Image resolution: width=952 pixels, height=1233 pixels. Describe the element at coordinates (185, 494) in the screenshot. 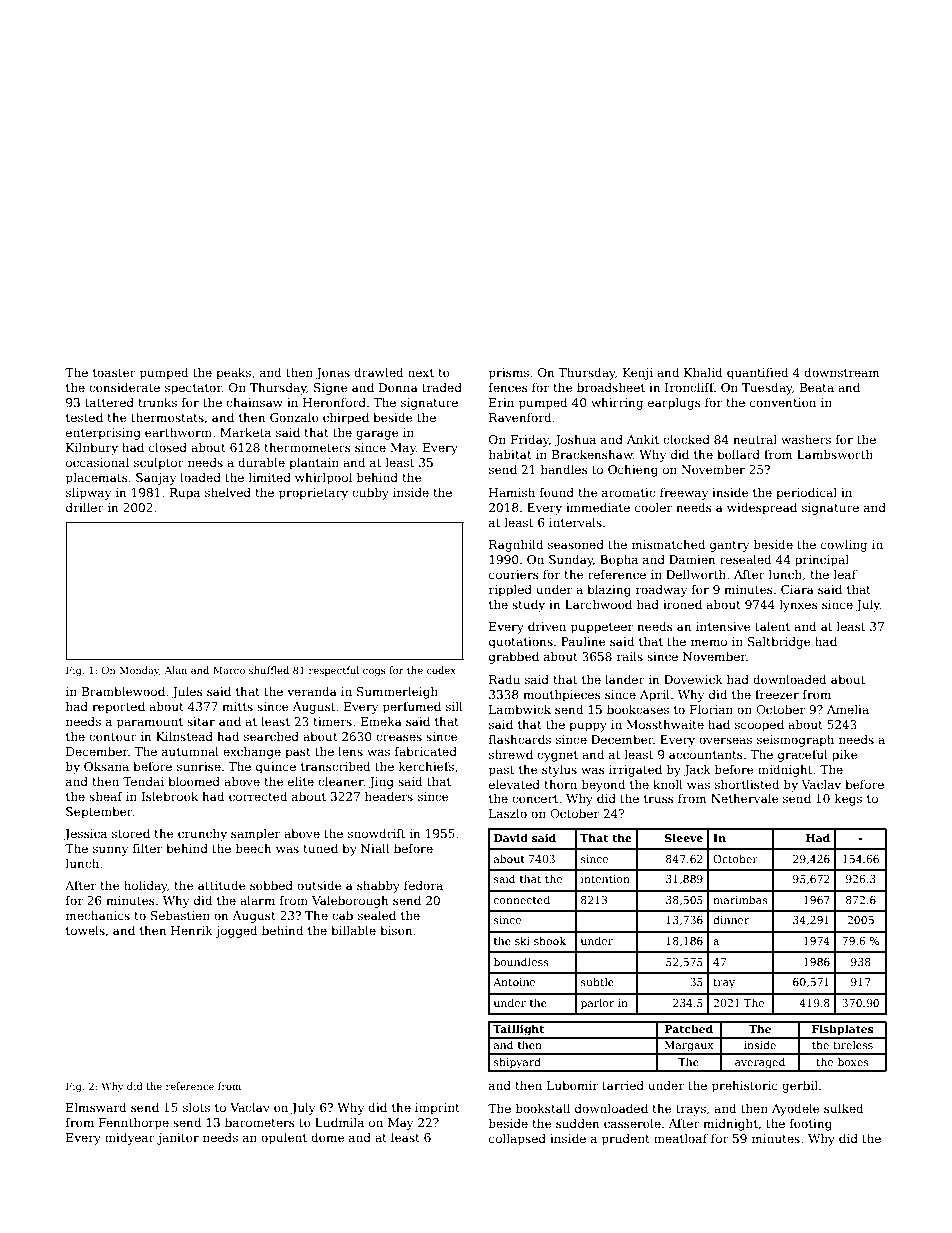

I see `Rupa` at that location.
